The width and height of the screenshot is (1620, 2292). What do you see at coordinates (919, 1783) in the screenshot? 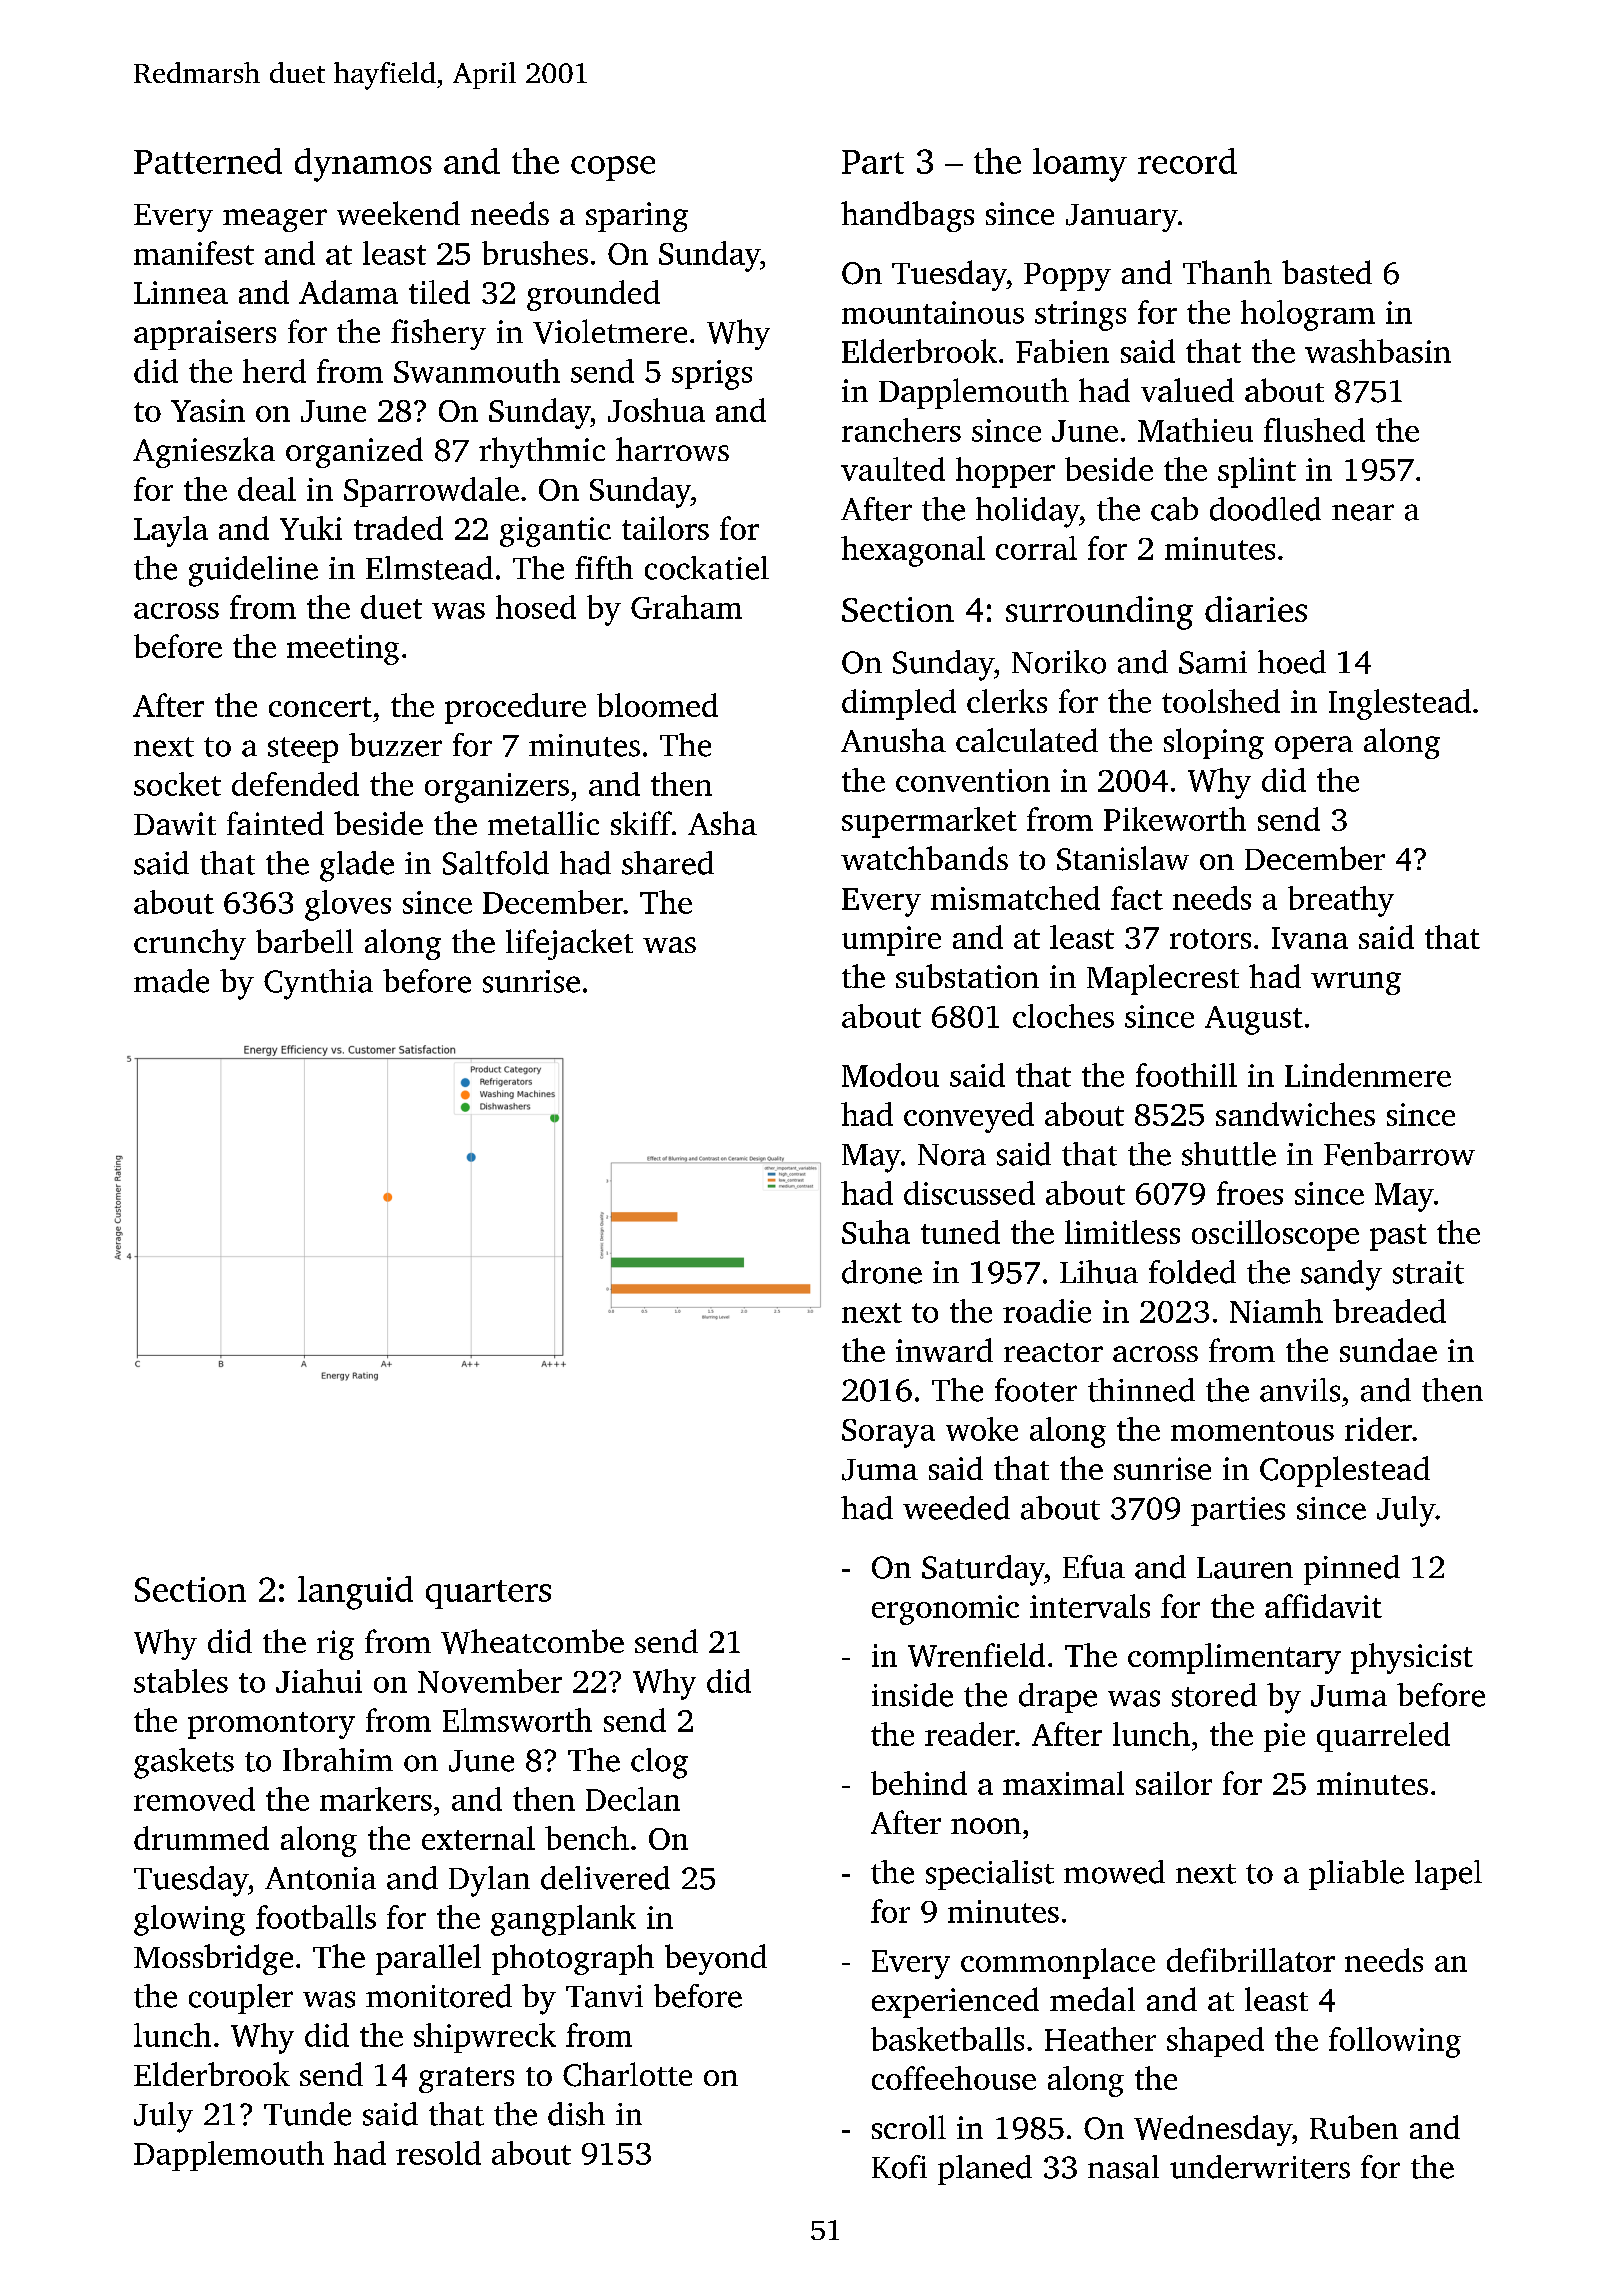
I see `behind` at bounding box center [919, 1783].
